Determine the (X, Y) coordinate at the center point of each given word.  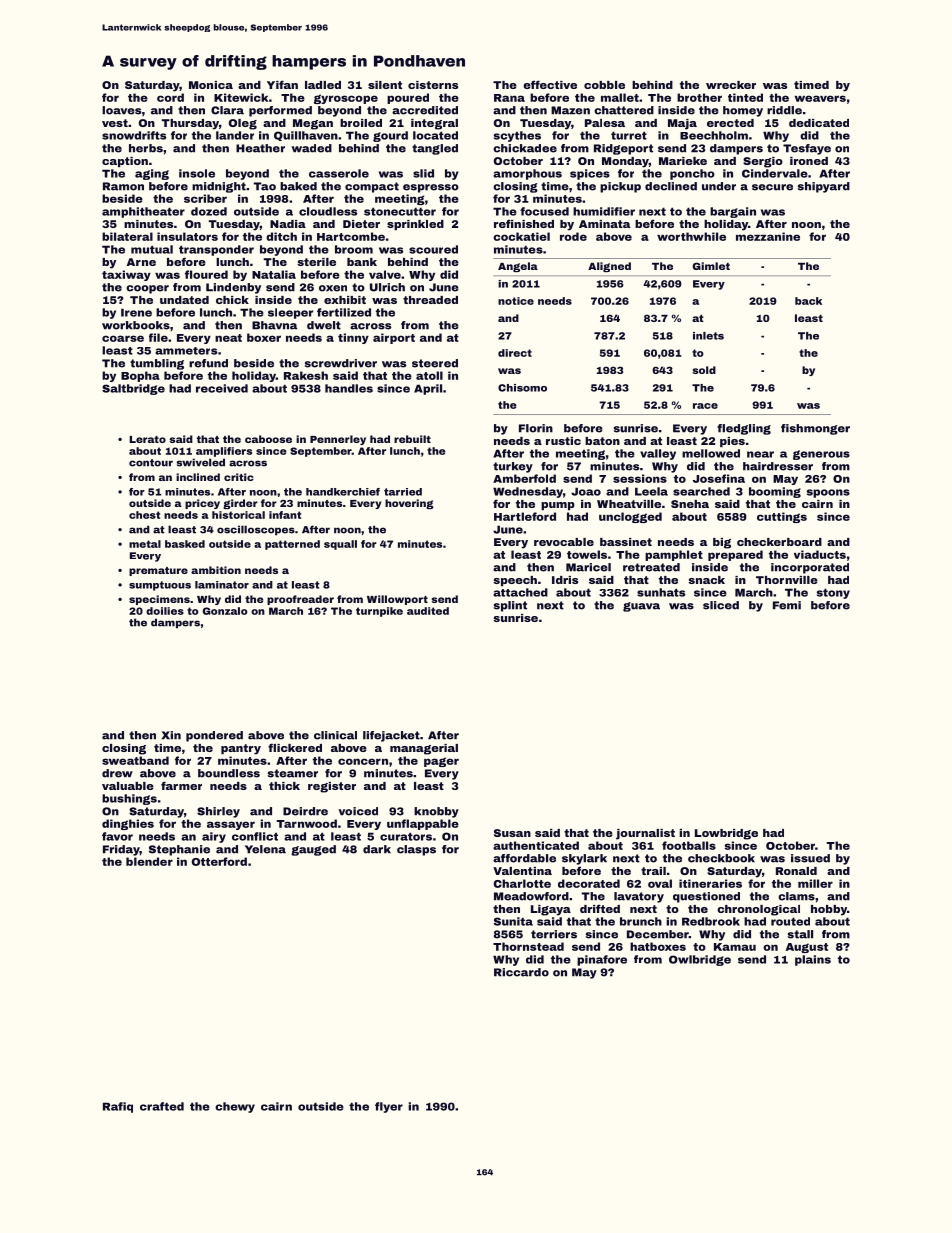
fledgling (744, 429)
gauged (313, 850)
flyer (389, 1107)
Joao (586, 491)
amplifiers (224, 452)
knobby (436, 812)
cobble (604, 85)
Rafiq (118, 1107)
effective (550, 84)
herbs (146, 148)
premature (158, 571)
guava (641, 607)
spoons (828, 493)
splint (510, 606)
